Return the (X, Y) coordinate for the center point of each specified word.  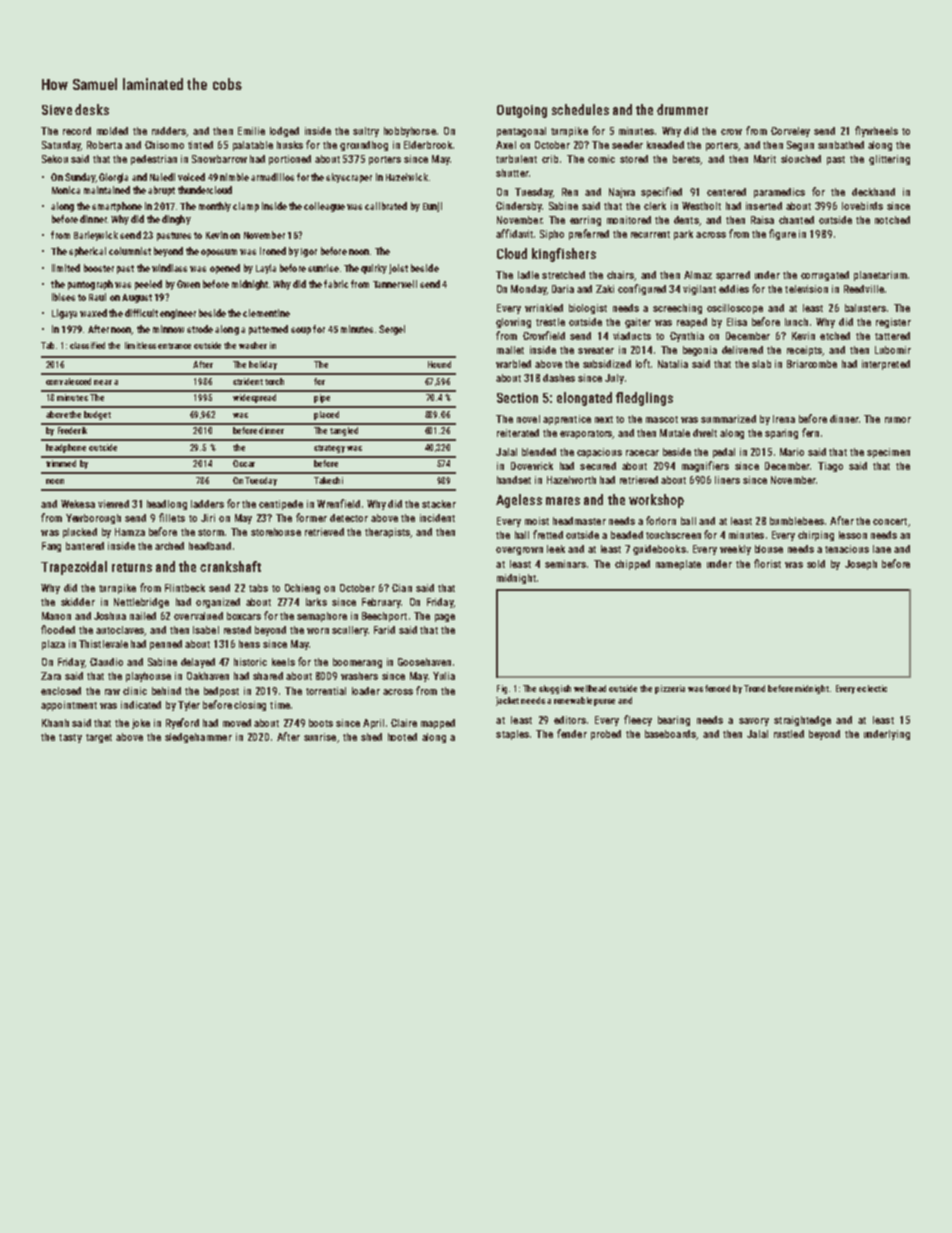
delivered (742, 350)
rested (237, 630)
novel (528, 419)
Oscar (244, 463)
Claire (404, 723)
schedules (580, 109)
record (77, 131)
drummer (682, 109)
